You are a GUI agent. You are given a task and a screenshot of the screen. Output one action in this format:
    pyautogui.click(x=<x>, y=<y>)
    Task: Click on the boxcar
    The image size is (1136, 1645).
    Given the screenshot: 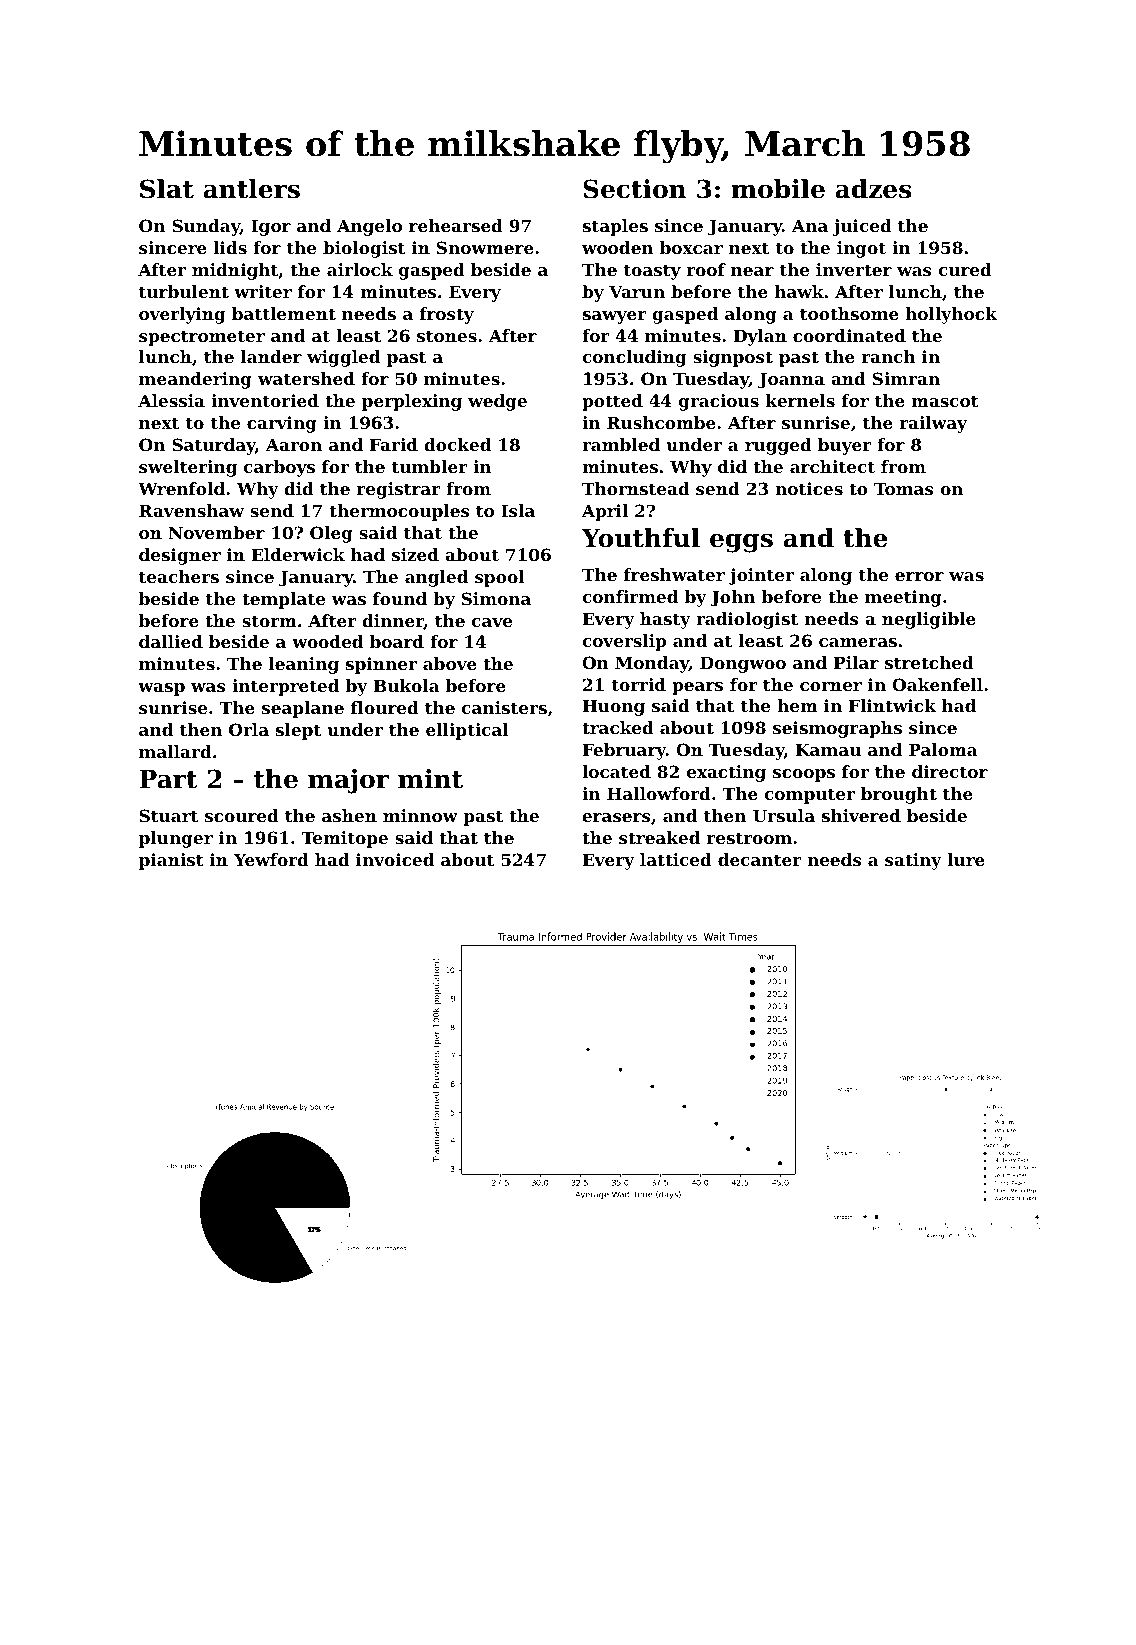 What is the action you would take?
    pyautogui.click(x=691, y=247)
